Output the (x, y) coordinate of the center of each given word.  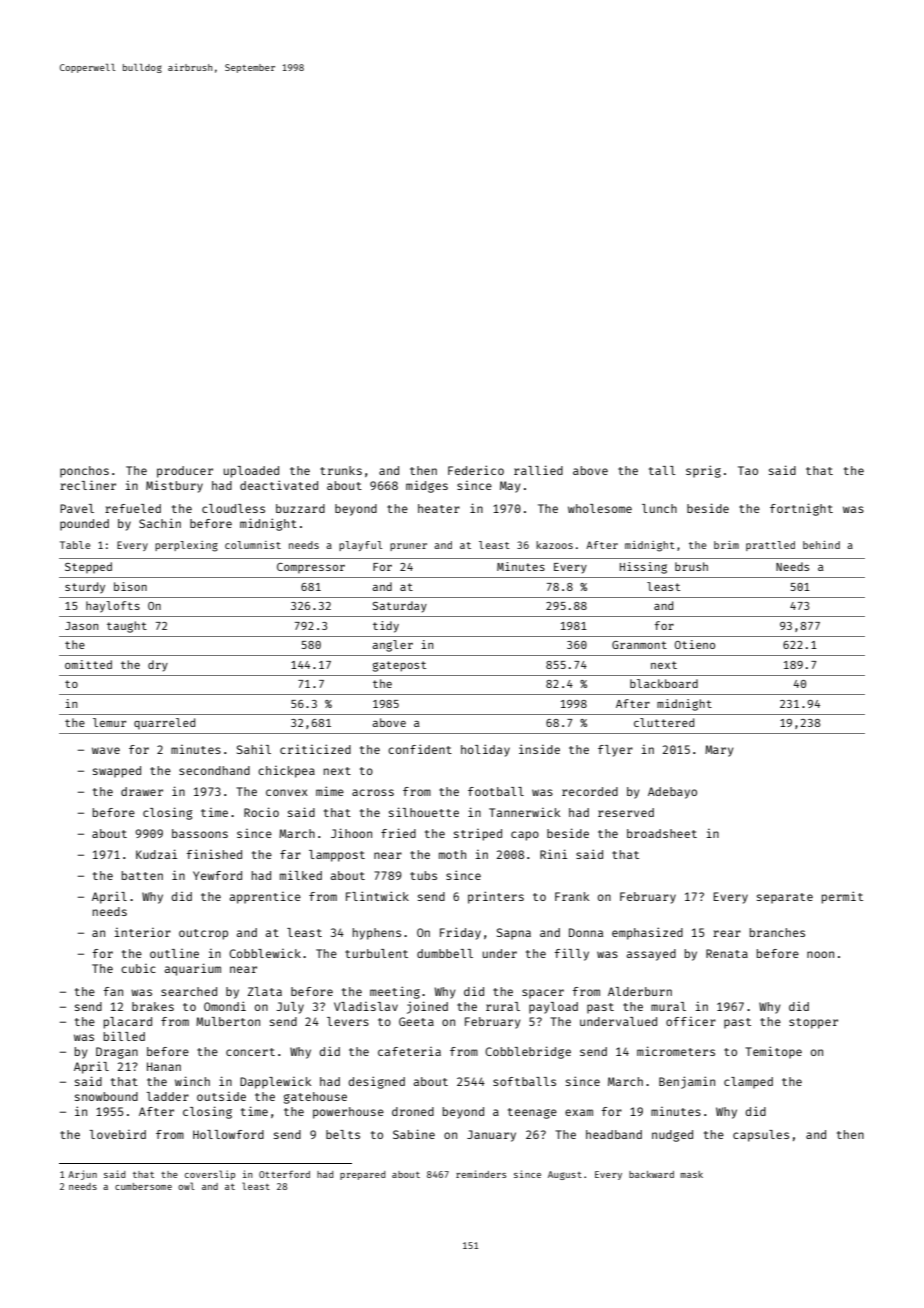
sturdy (85, 588)
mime (330, 791)
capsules (761, 1136)
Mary (719, 751)
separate (785, 898)
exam (579, 1112)
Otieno (695, 644)
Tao (748, 470)
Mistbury (174, 486)
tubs (423, 875)
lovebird (117, 1134)
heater (439, 508)
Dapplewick (275, 1083)
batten (142, 875)
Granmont (639, 645)
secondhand (214, 770)
